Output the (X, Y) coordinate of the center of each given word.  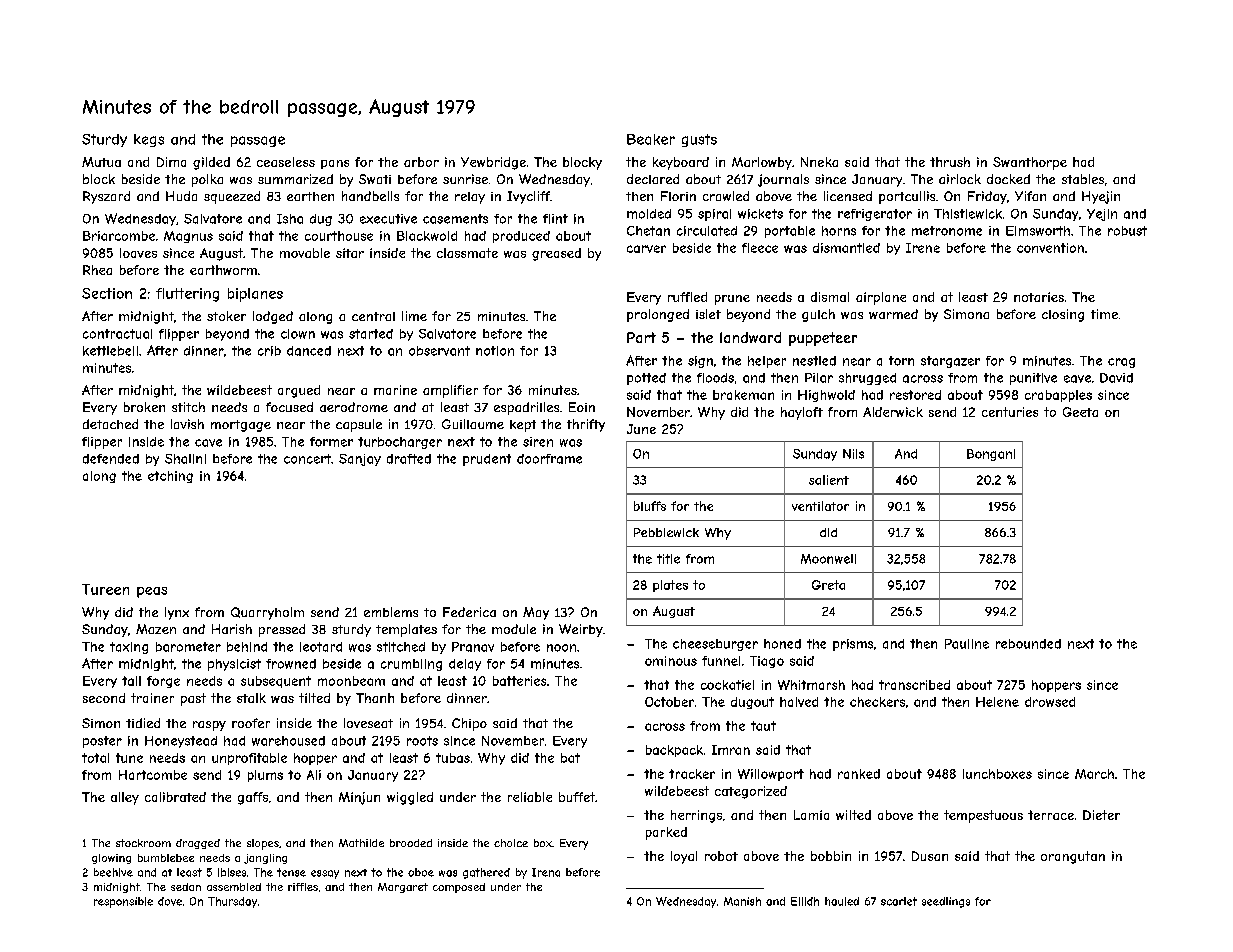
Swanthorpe (1030, 163)
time (1104, 314)
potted (646, 379)
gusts (699, 140)
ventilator (820, 506)
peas (152, 592)
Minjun (359, 798)
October (669, 702)
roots (422, 741)
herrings (696, 816)
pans (335, 164)
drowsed (1050, 702)
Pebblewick (666, 532)
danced (309, 351)
